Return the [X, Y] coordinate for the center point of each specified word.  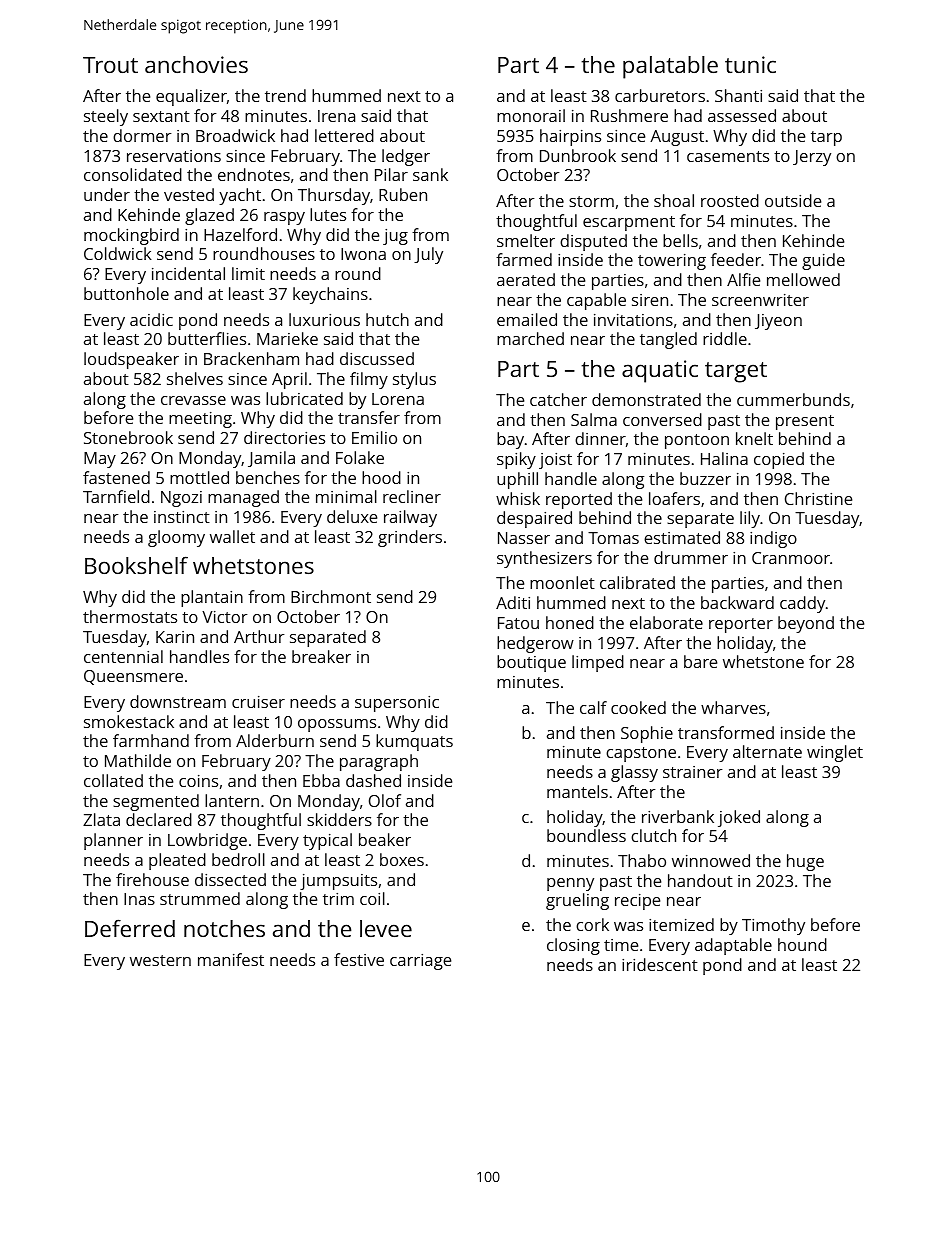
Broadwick [235, 135]
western [160, 960]
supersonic [397, 704]
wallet [232, 536]
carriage [420, 962]
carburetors [660, 95]
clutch [653, 835]
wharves [733, 707]
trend [285, 95]
